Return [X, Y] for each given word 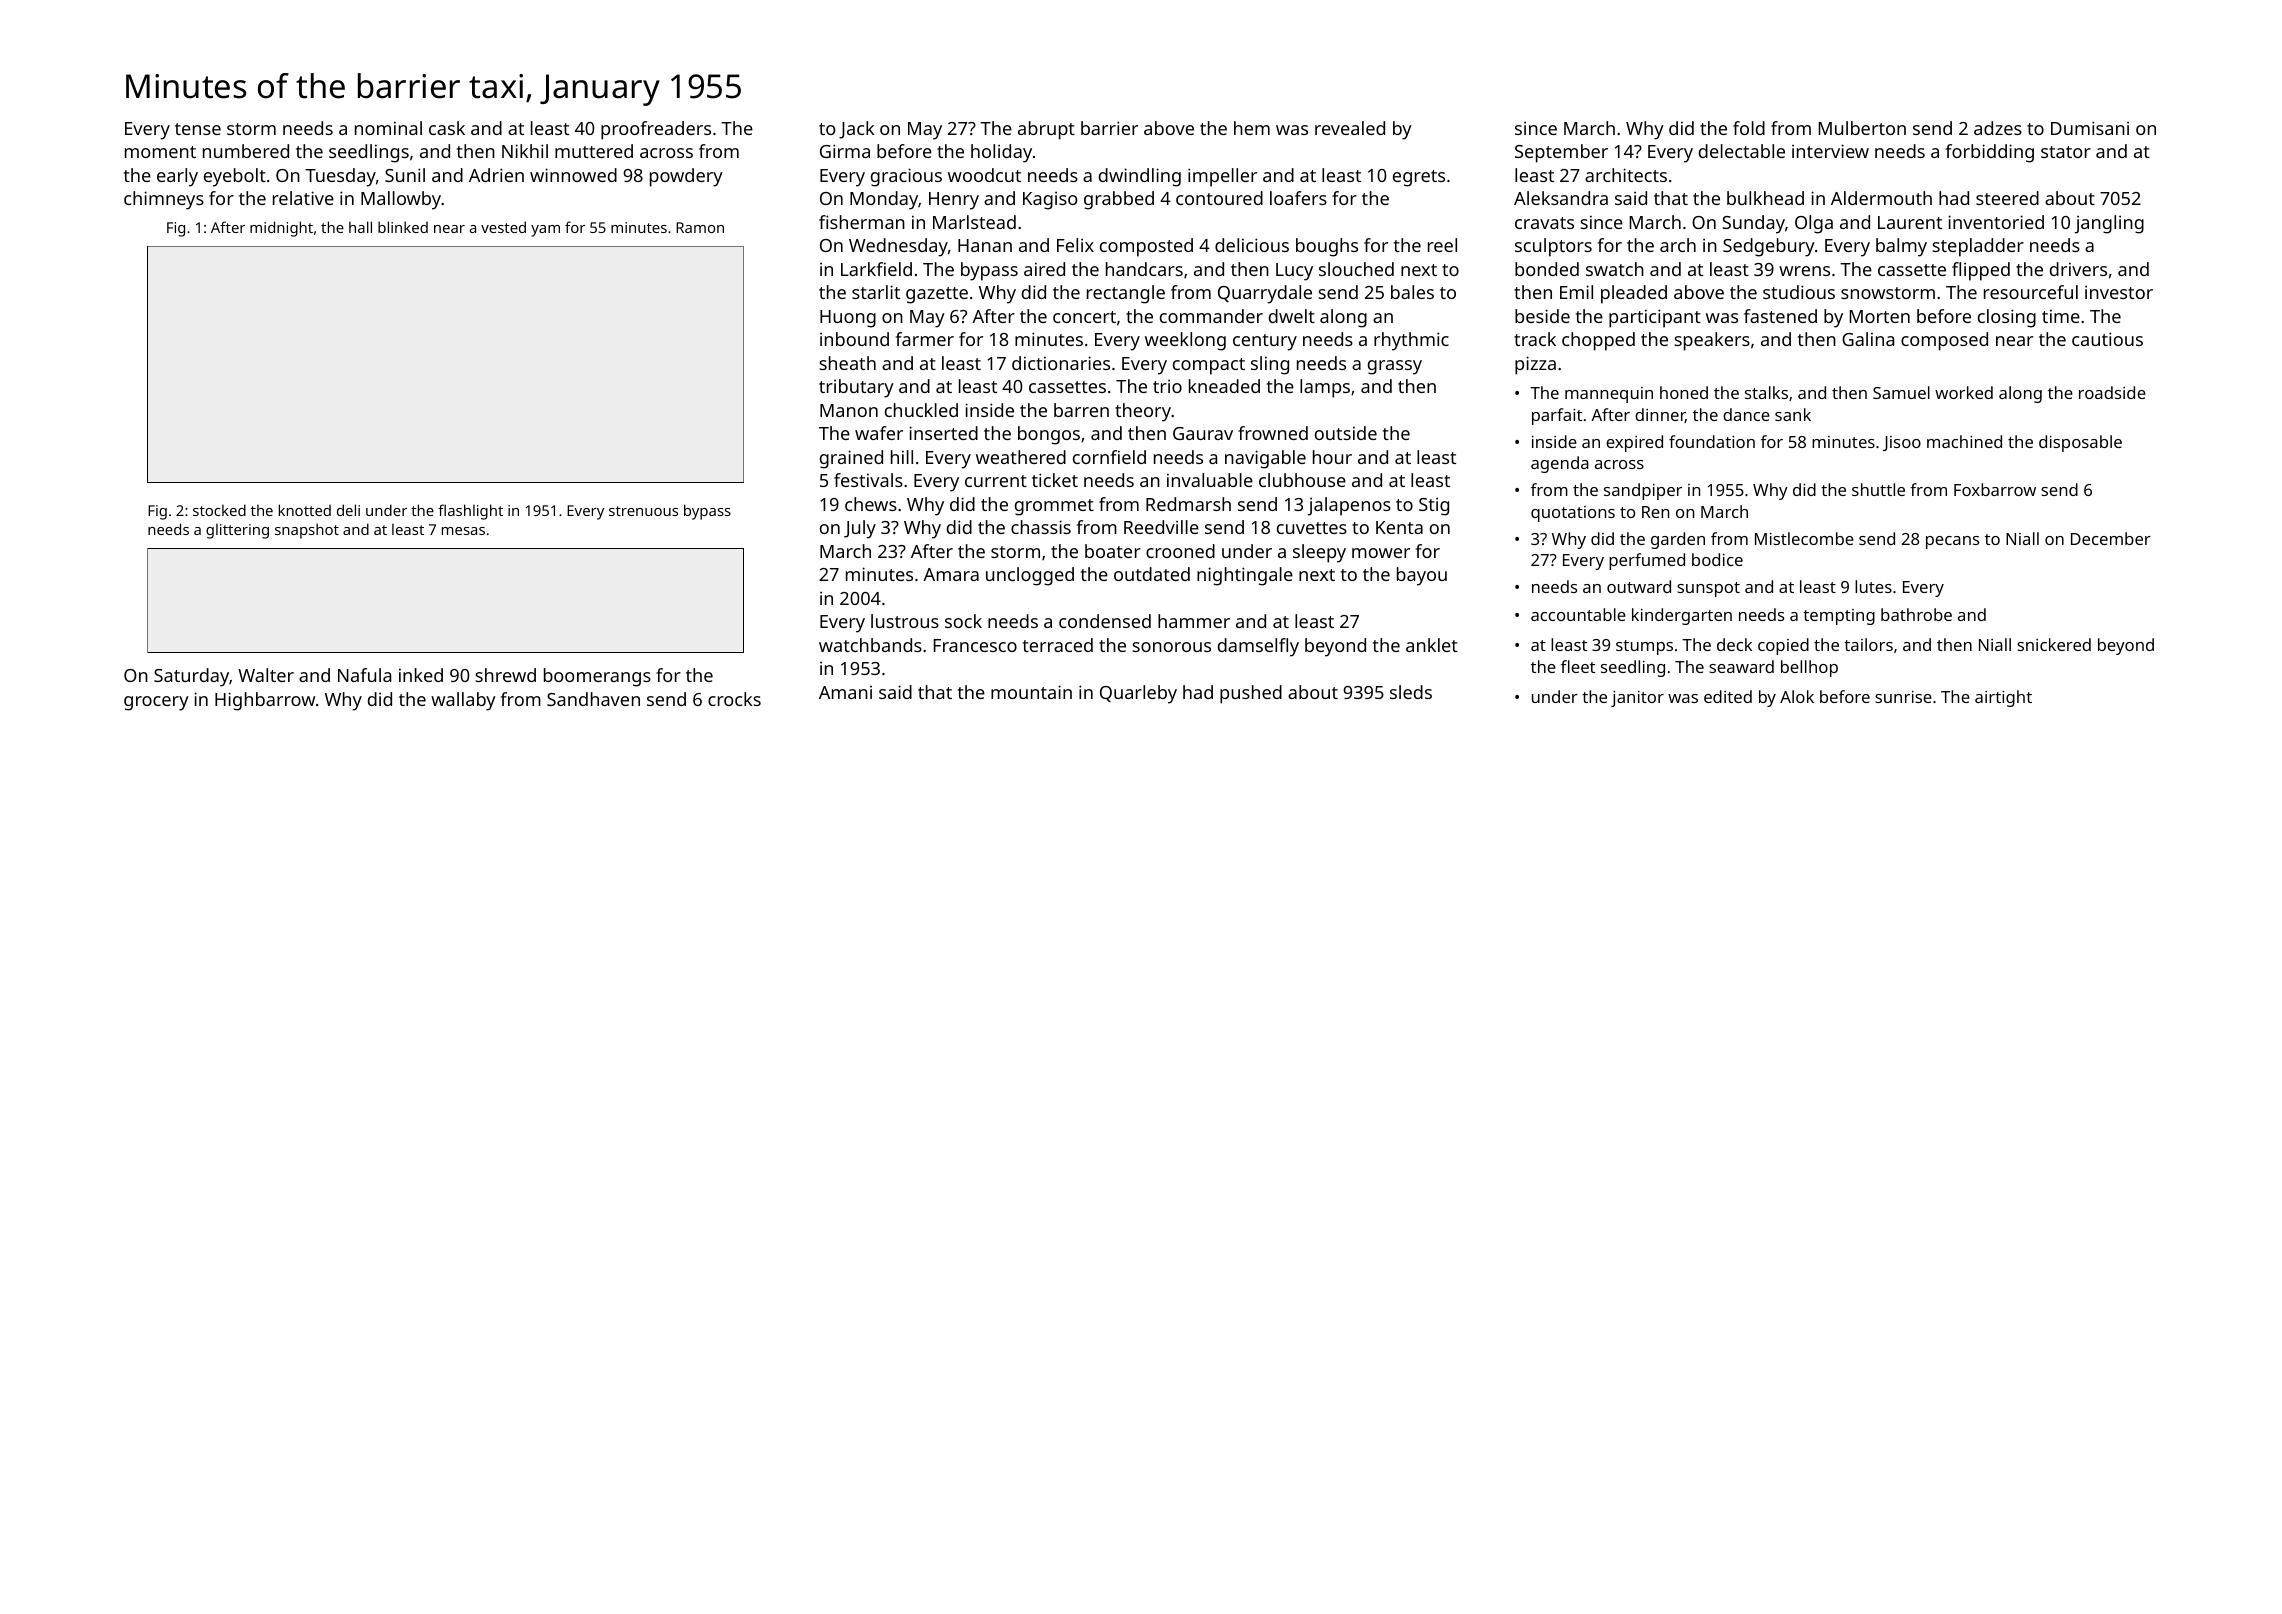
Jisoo [1902, 443]
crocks [734, 699]
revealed [1350, 128]
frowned [1273, 433]
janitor [1637, 699]
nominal [388, 128]
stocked [219, 510]
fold [1749, 128]
